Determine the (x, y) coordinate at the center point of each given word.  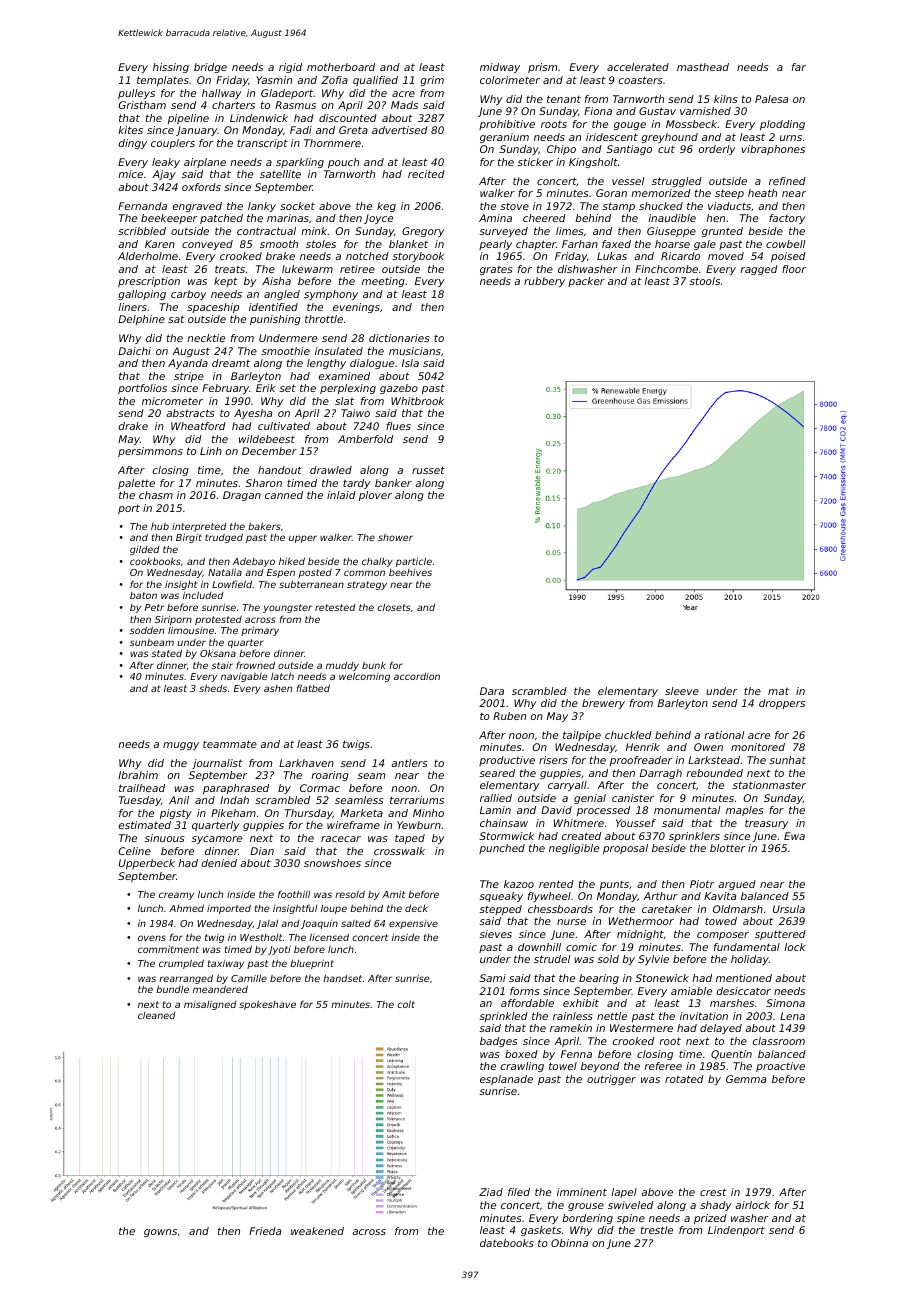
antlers (409, 763)
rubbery (544, 282)
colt (406, 1004)
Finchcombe (666, 269)
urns (791, 138)
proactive (780, 1067)
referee (663, 1066)
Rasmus (295, 105)
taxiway (226, 964)
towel (563, 1066)
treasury (767, 824)
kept (226, 282)
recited (426, 174)
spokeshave (267, 1005)
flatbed (313, 688)
